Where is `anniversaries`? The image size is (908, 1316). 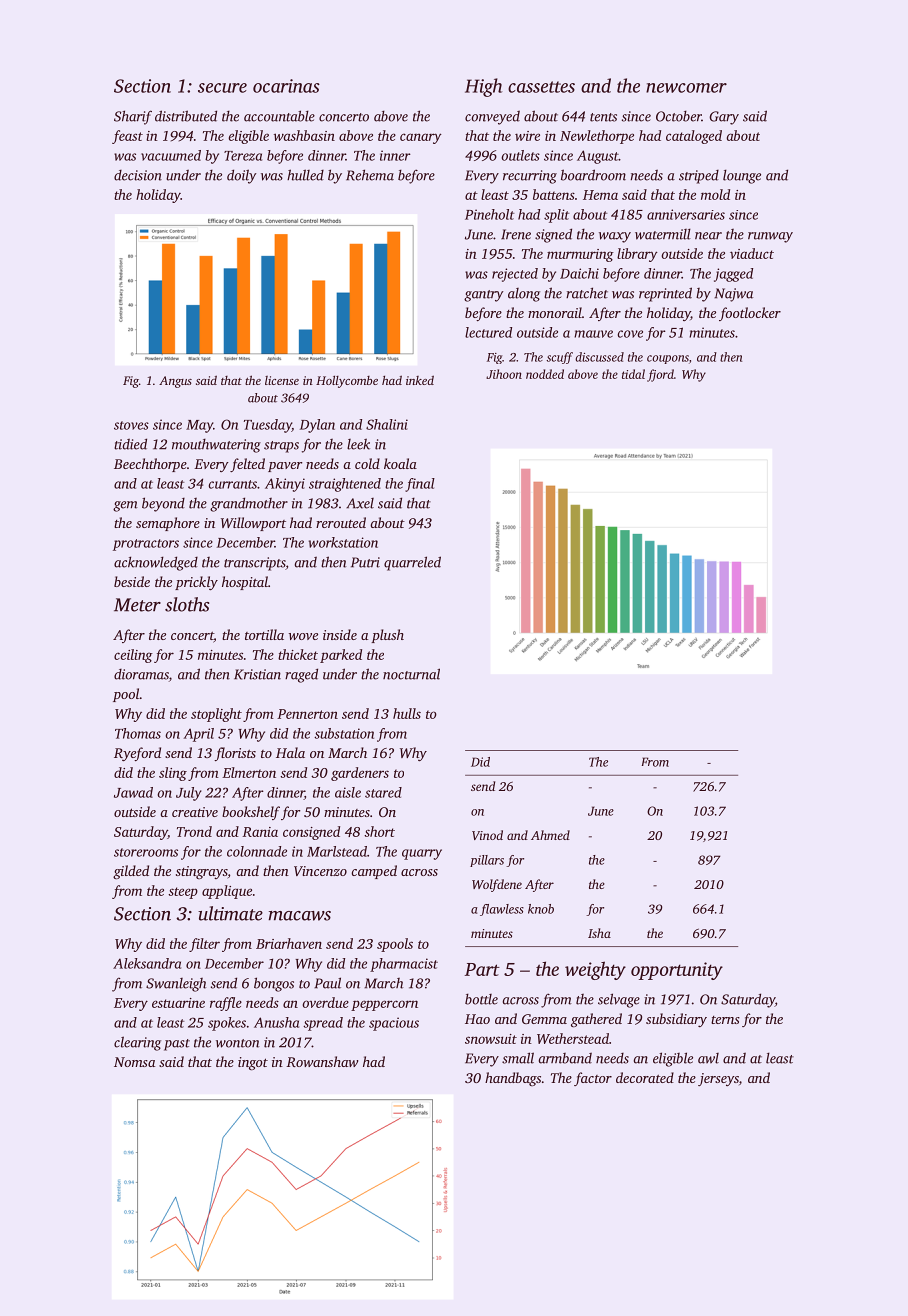 anniversaries is located at coordinates (686, 214).
